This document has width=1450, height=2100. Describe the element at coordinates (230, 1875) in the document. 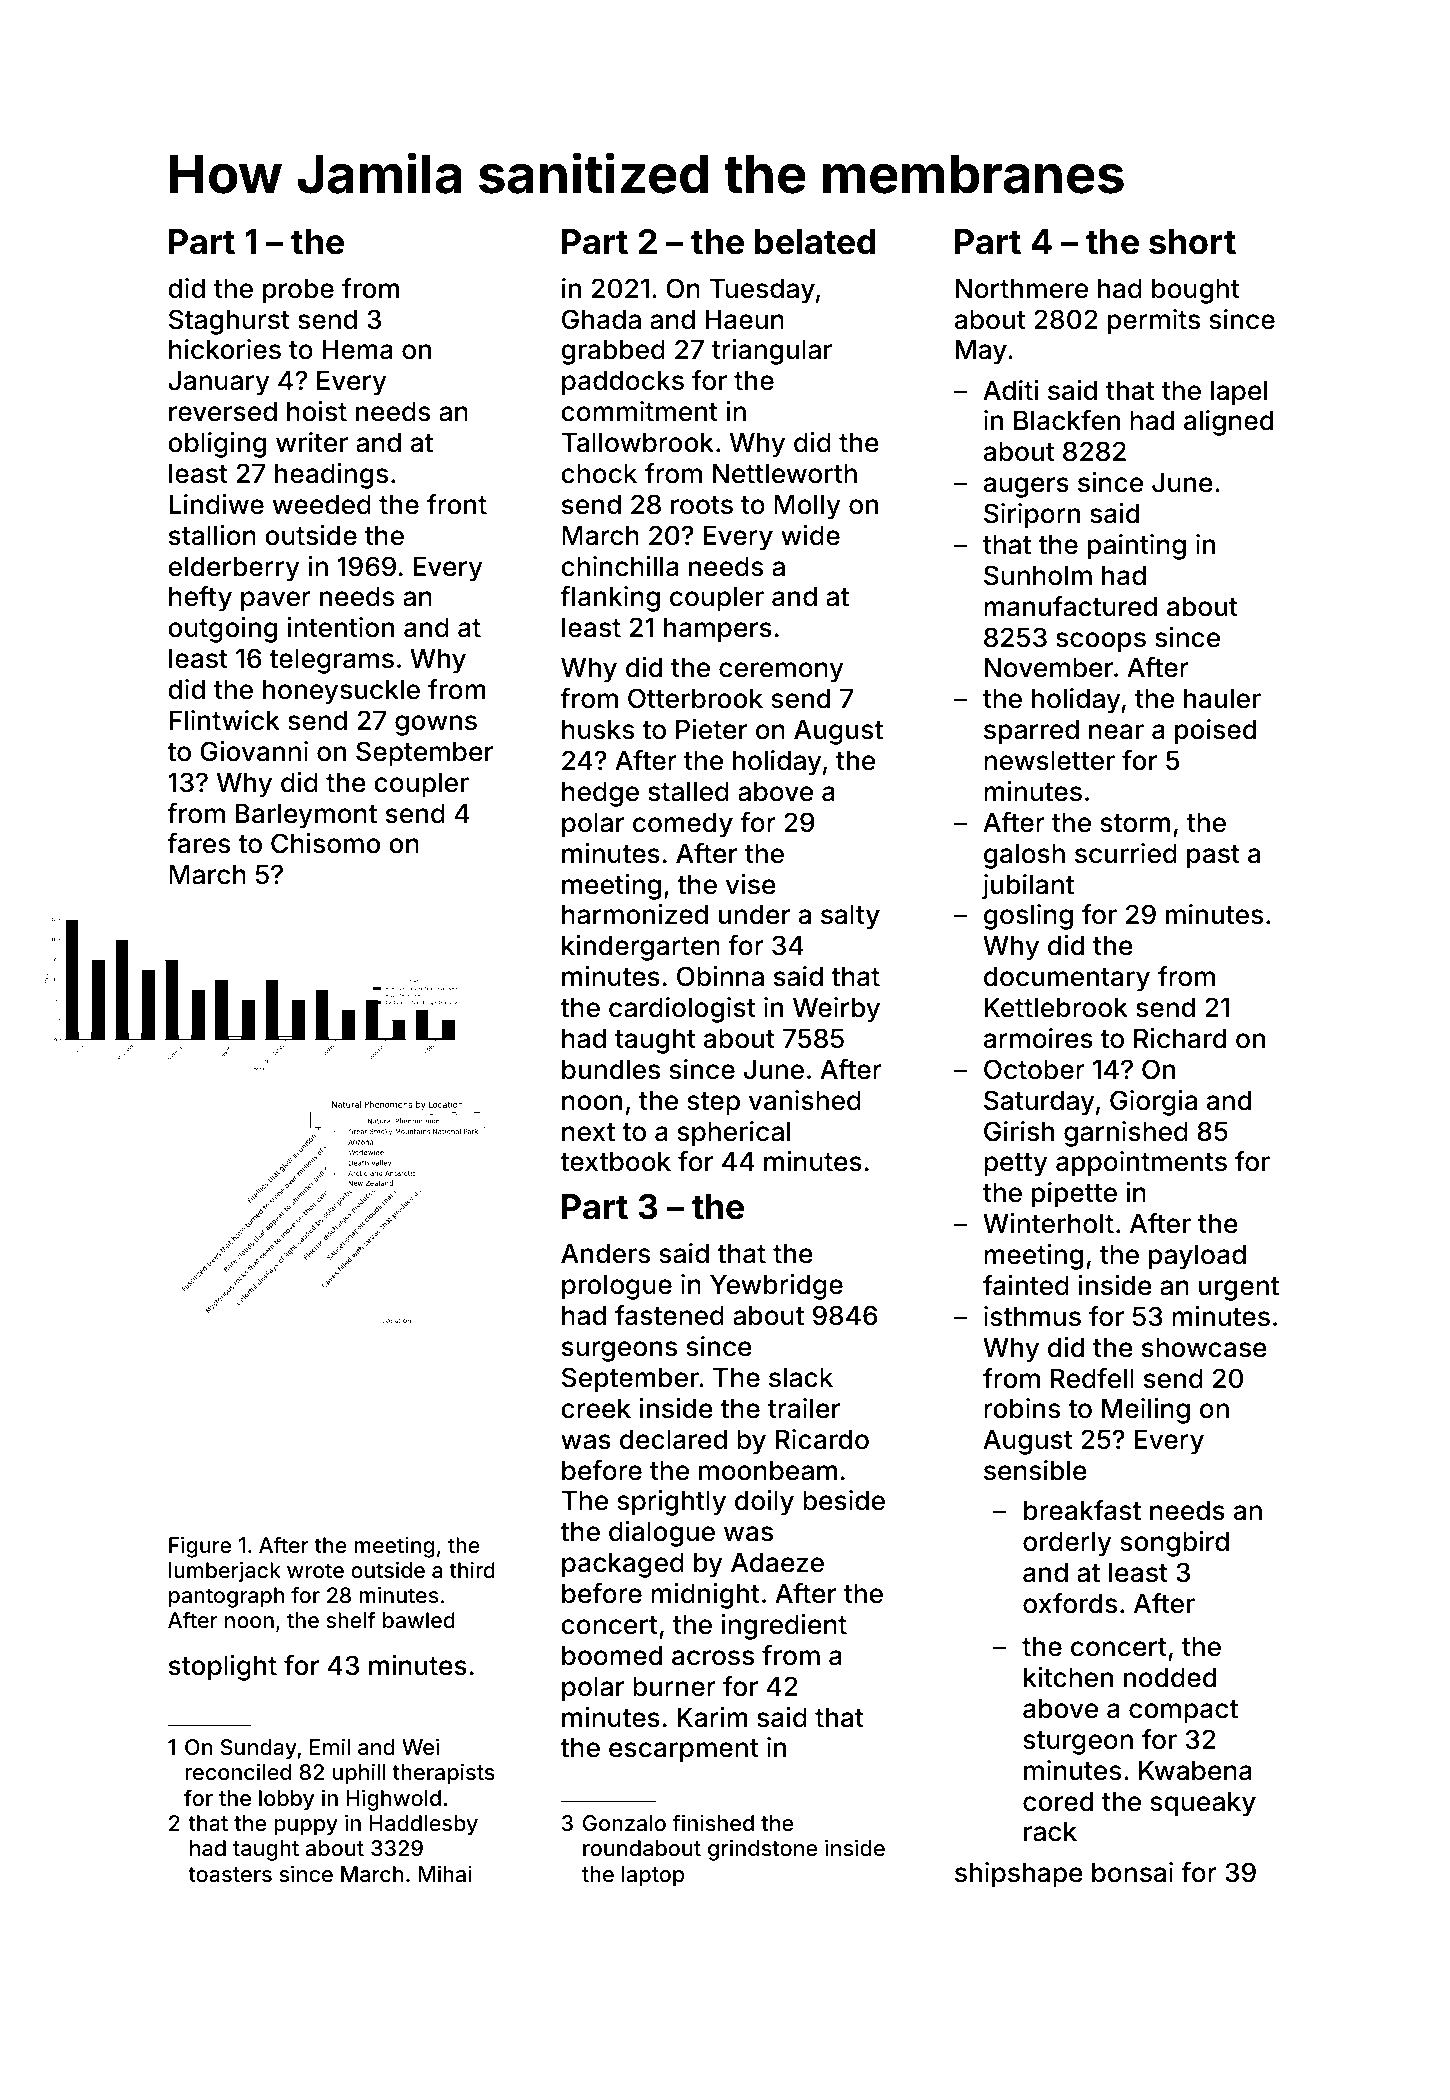

I see `toasters` at that location.
